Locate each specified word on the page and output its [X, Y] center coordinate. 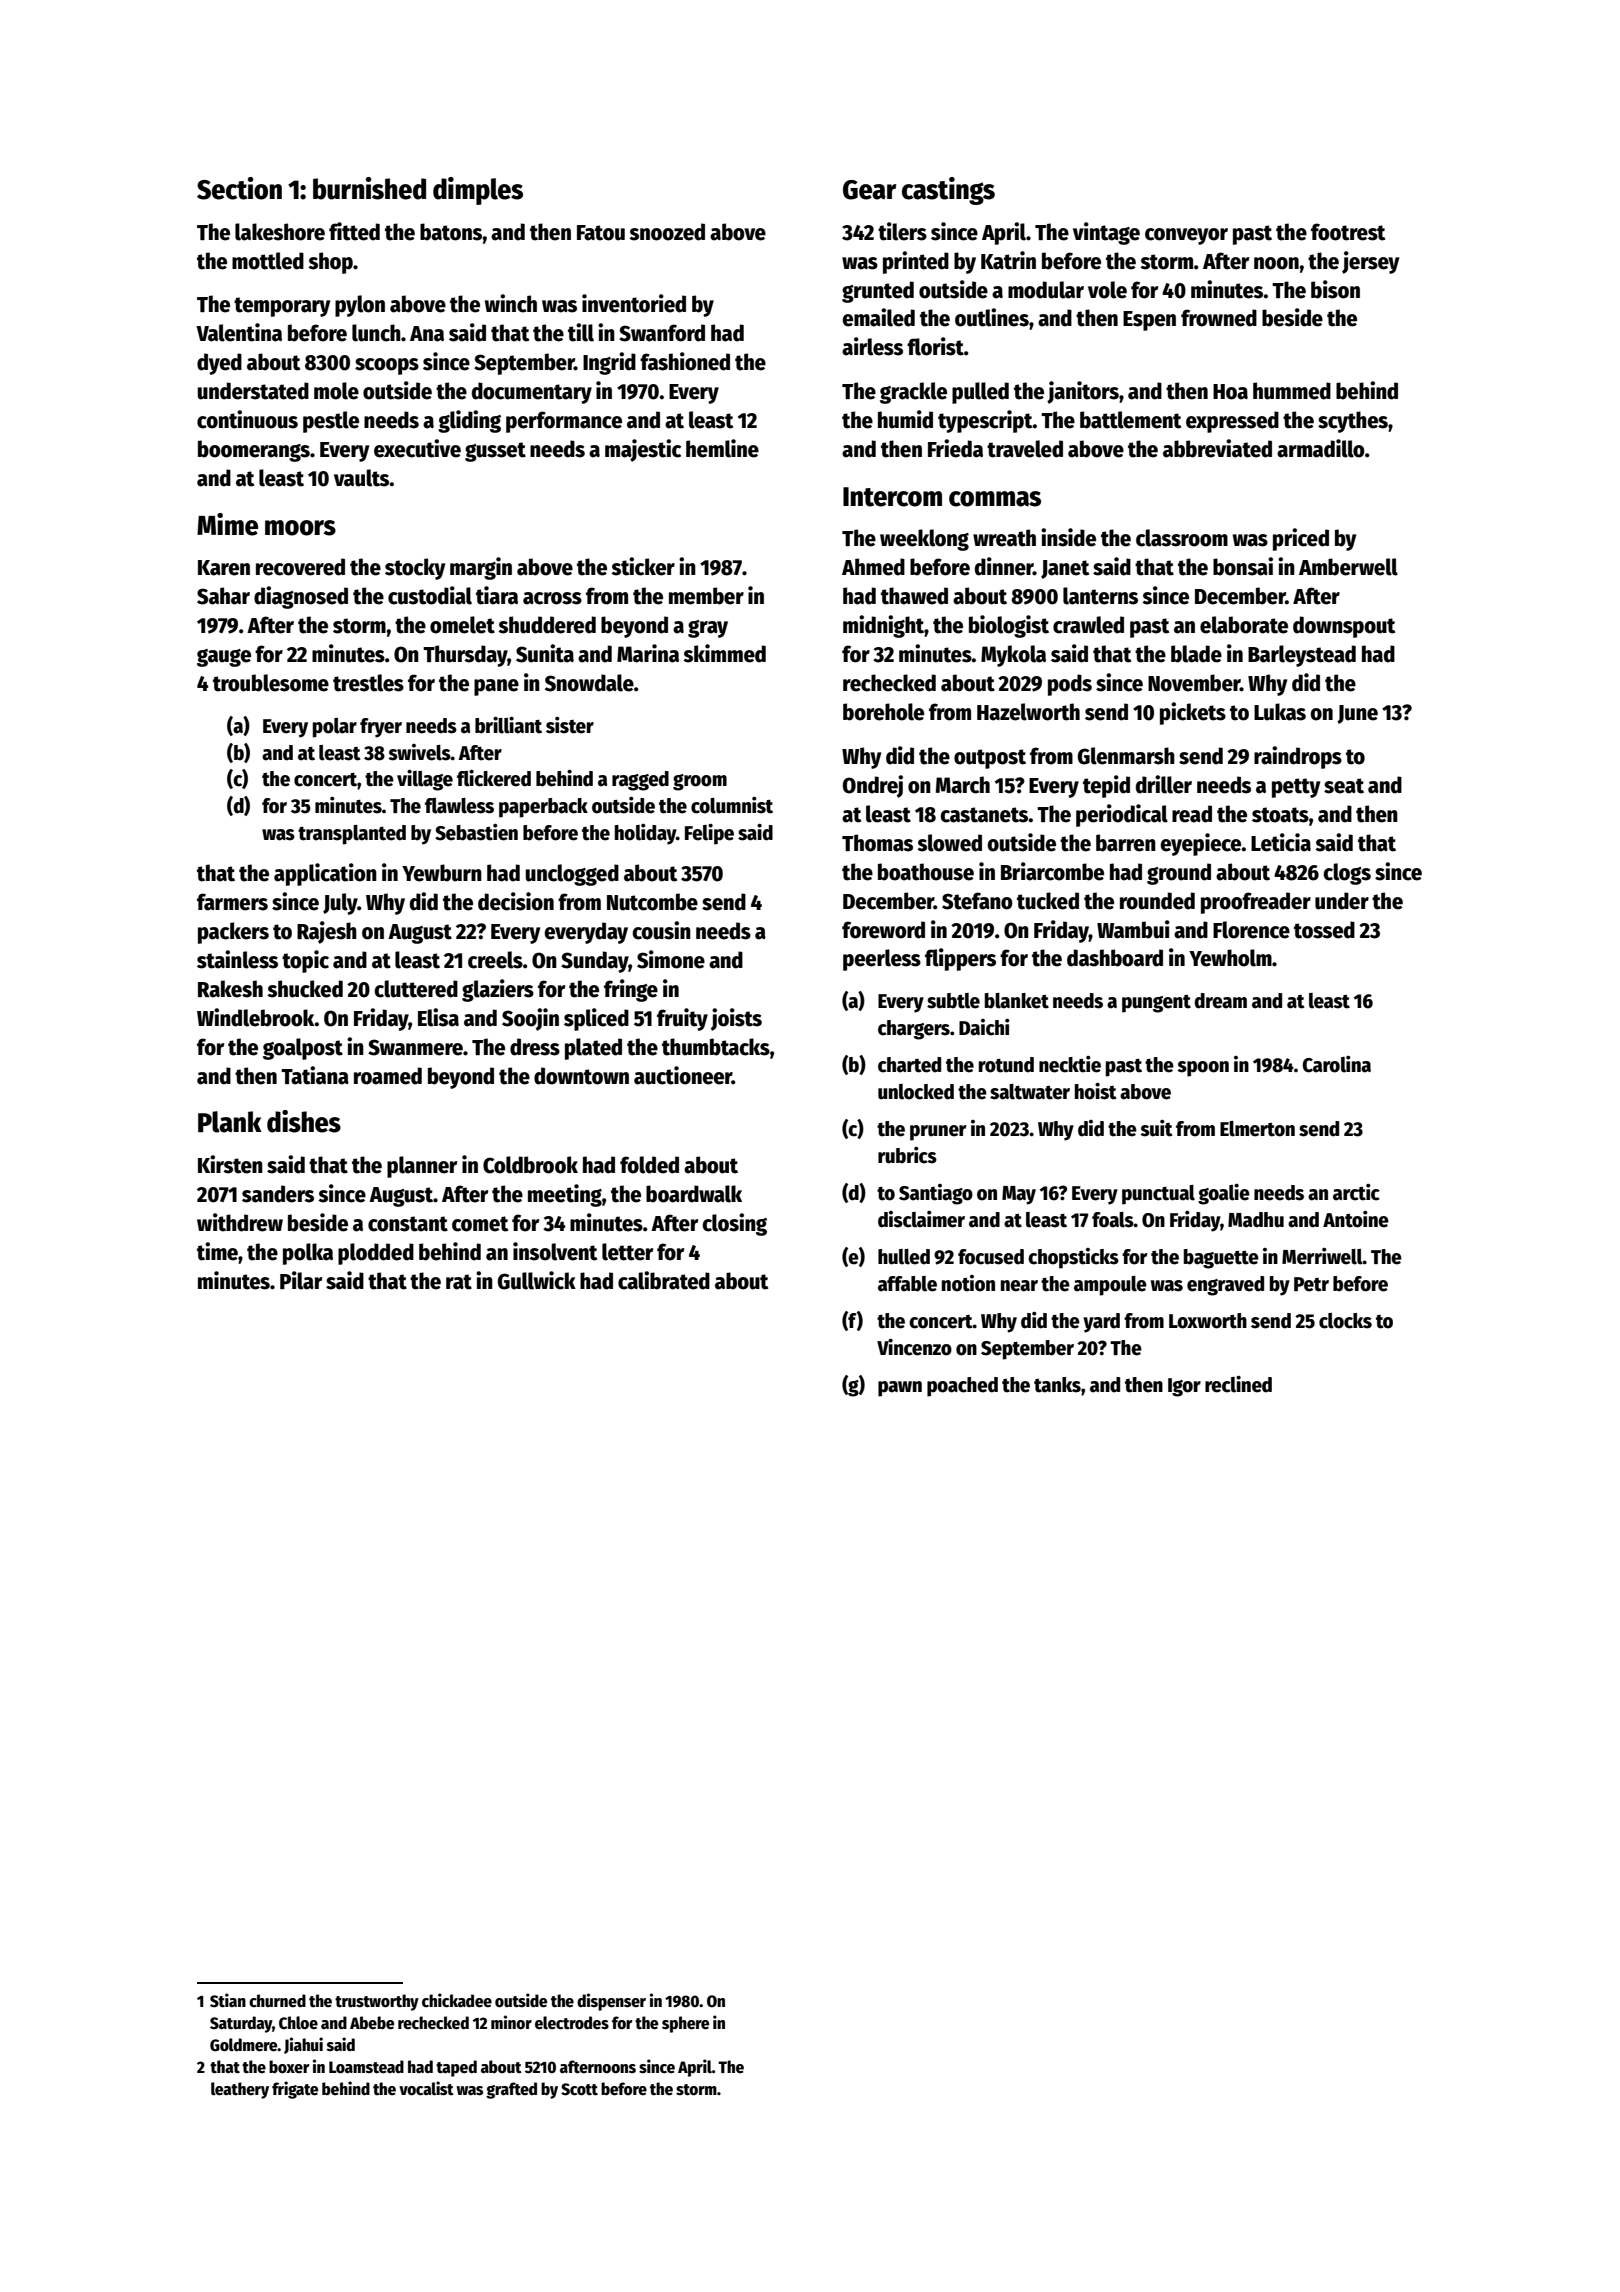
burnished [369, 188]
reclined [1238, 1384]
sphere [686, 2024]
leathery [240, 2090]
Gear [869, 190]
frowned [1219, 318]
